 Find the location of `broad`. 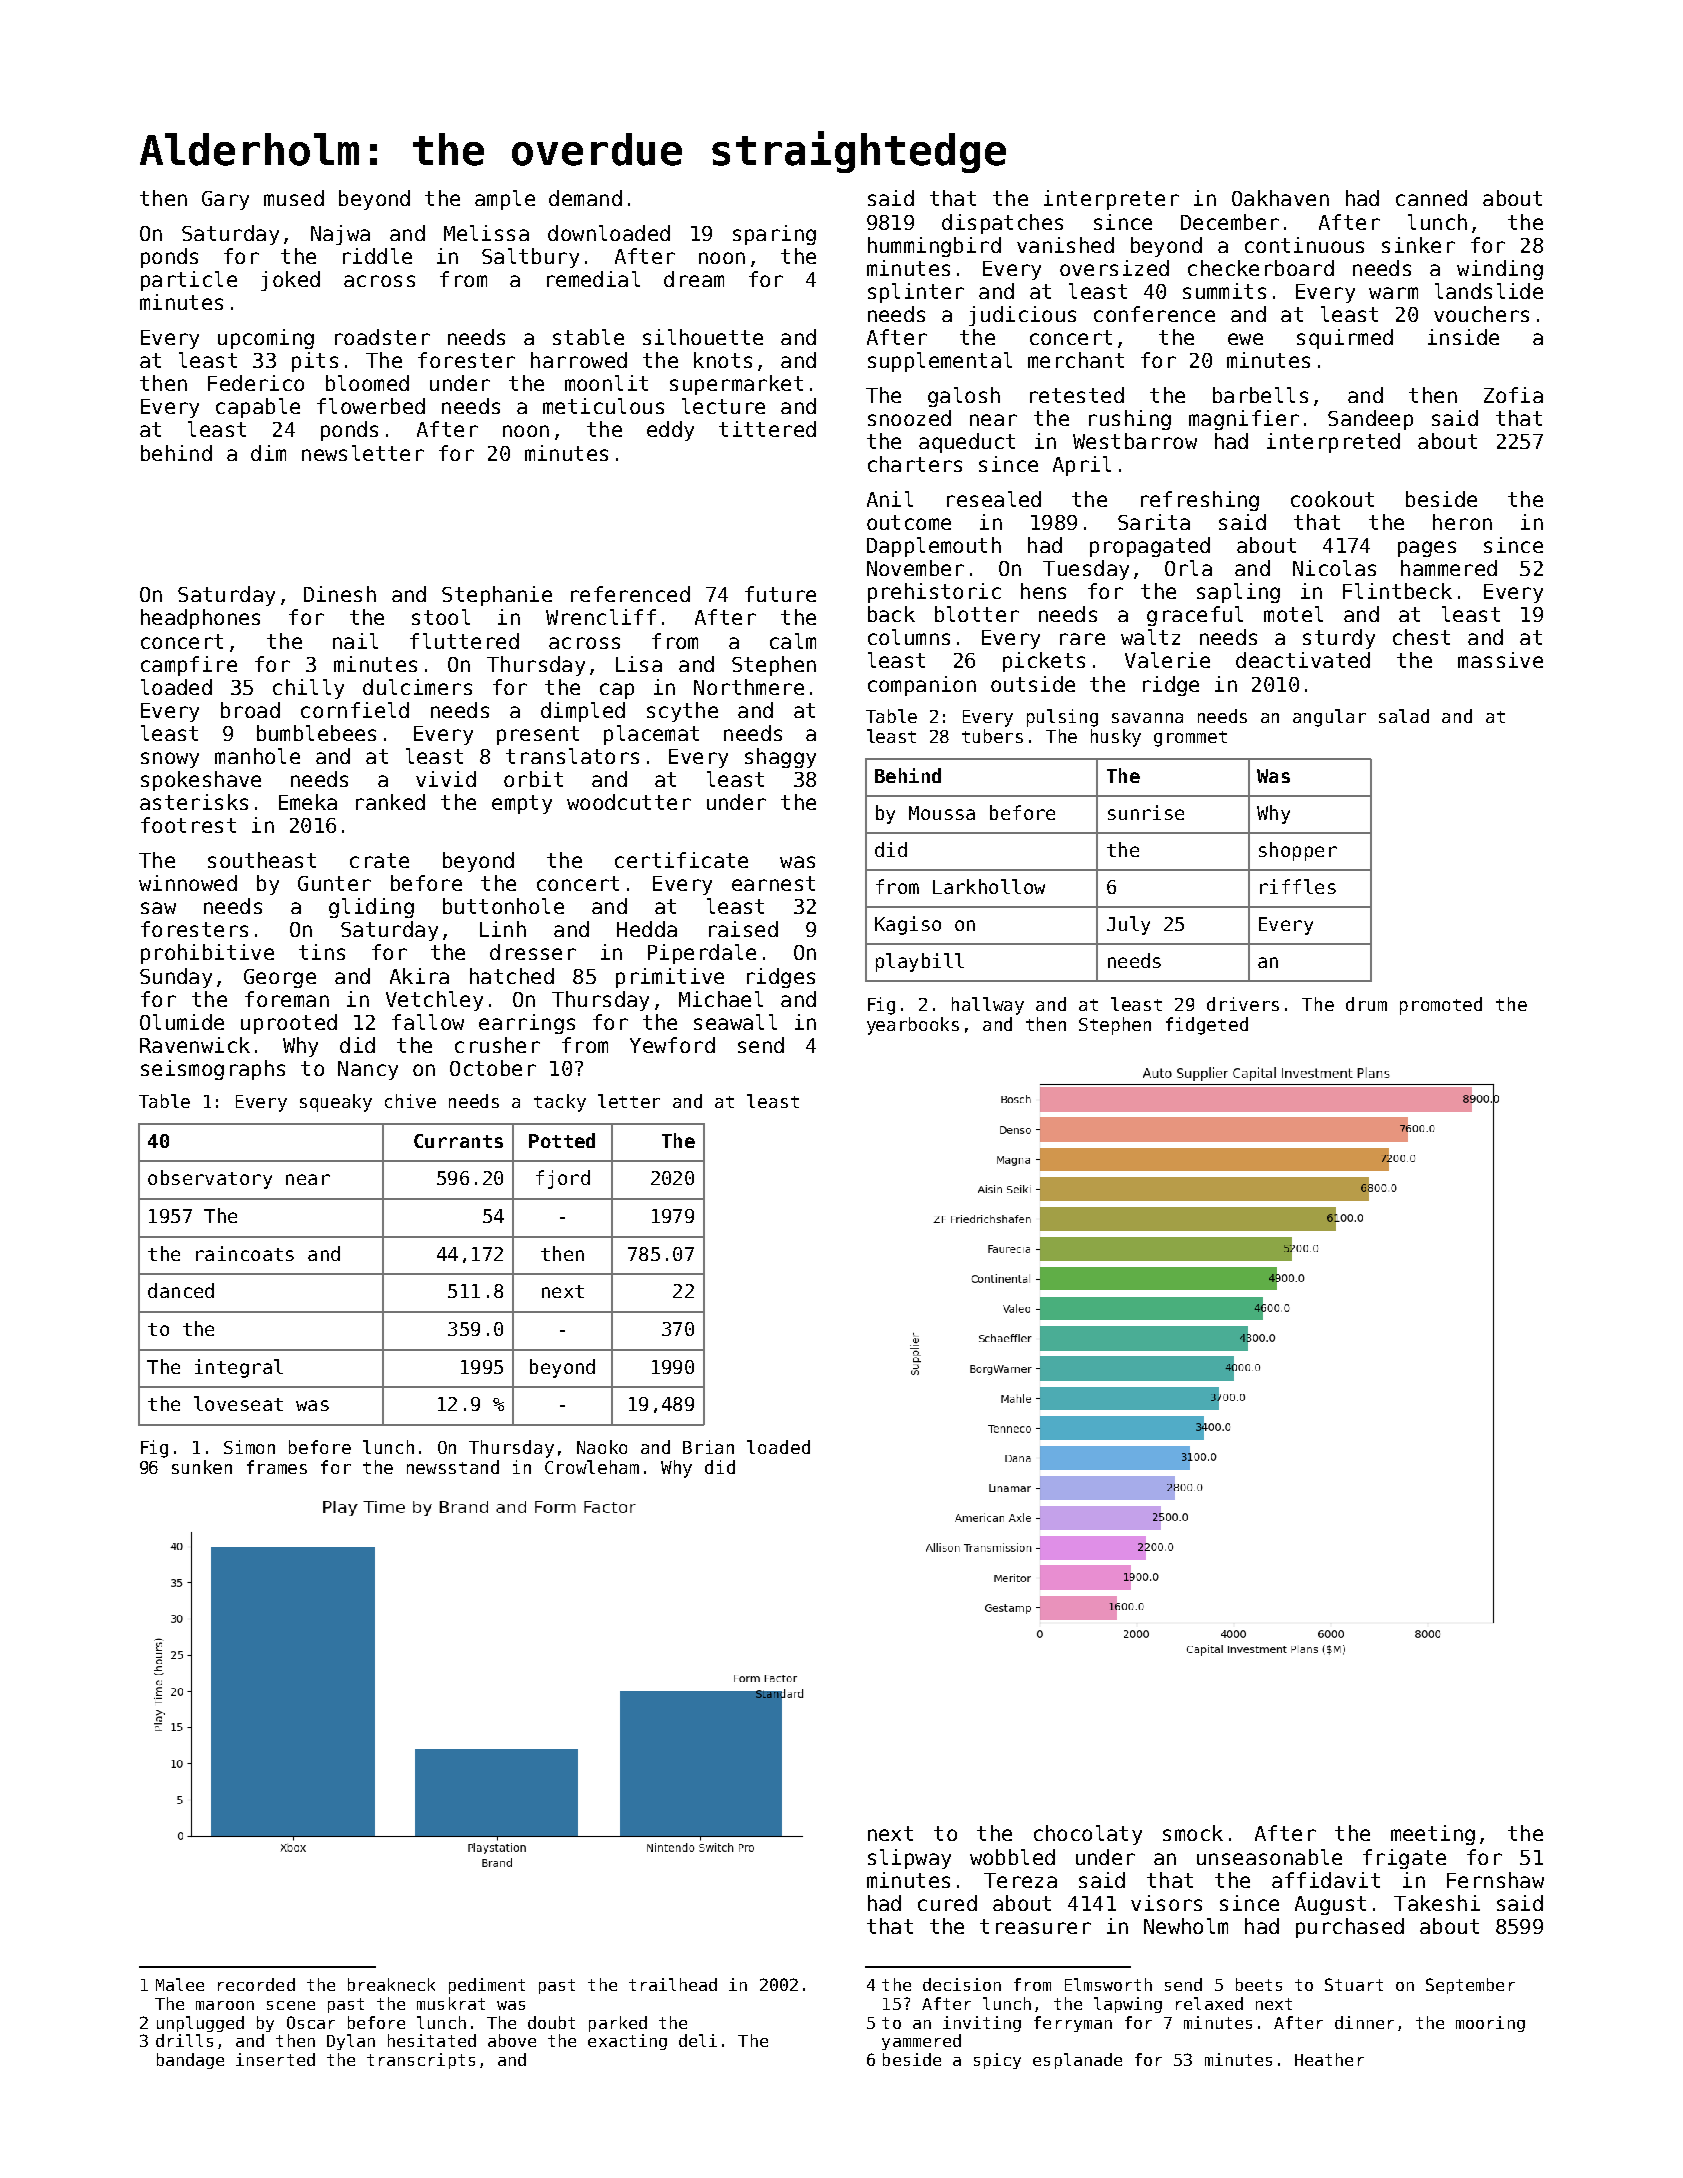

broad is located at coordinates (250, 710).
